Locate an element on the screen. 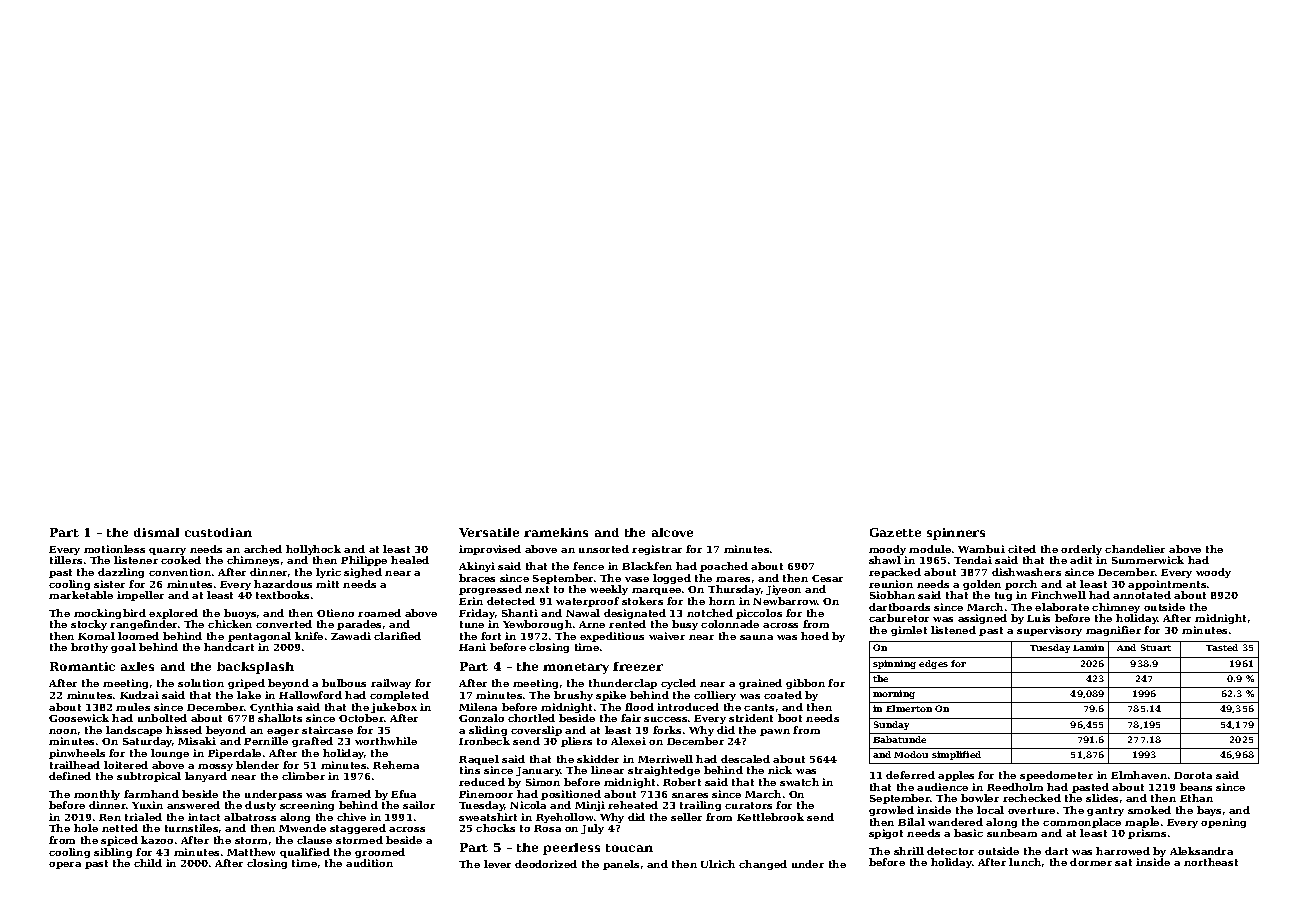  mossy is located at coordinates (215, 767).
